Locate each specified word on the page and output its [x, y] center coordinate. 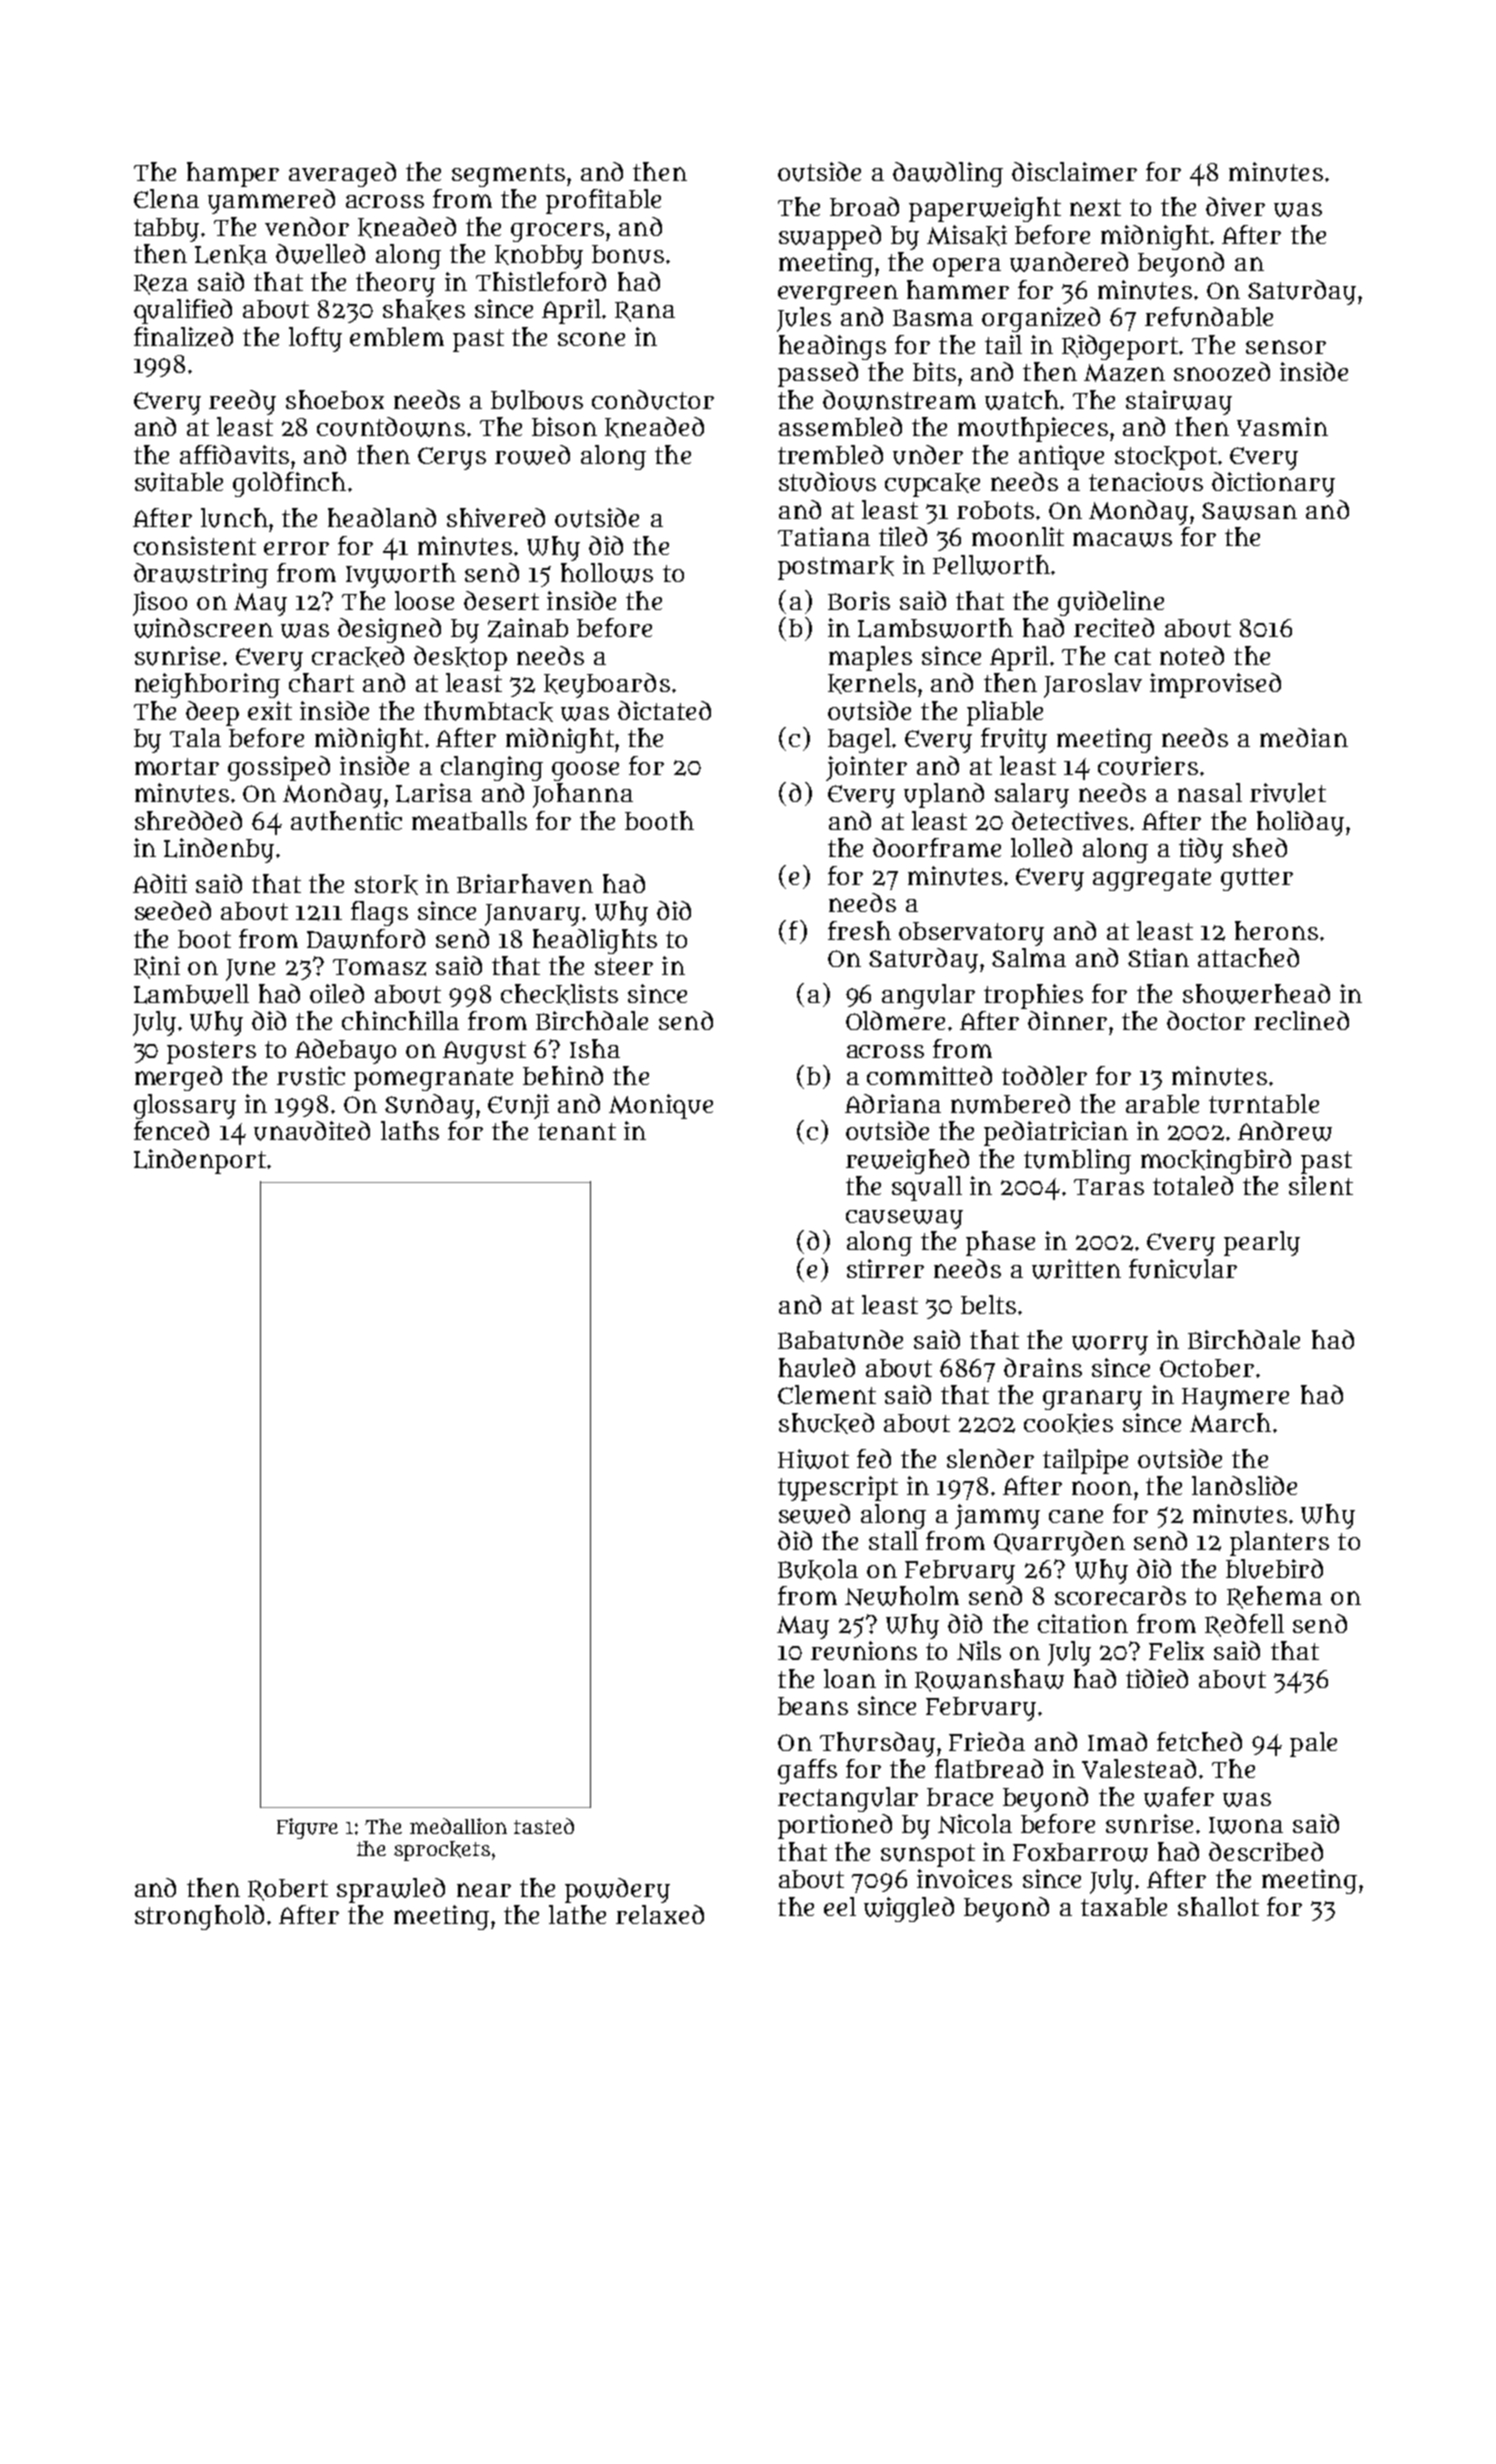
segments [508, 175]
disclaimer [1074, 171]
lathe [577, 1914]
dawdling [948, 174]
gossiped [279, 768]
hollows [607, 573]
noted [1192, 655]
